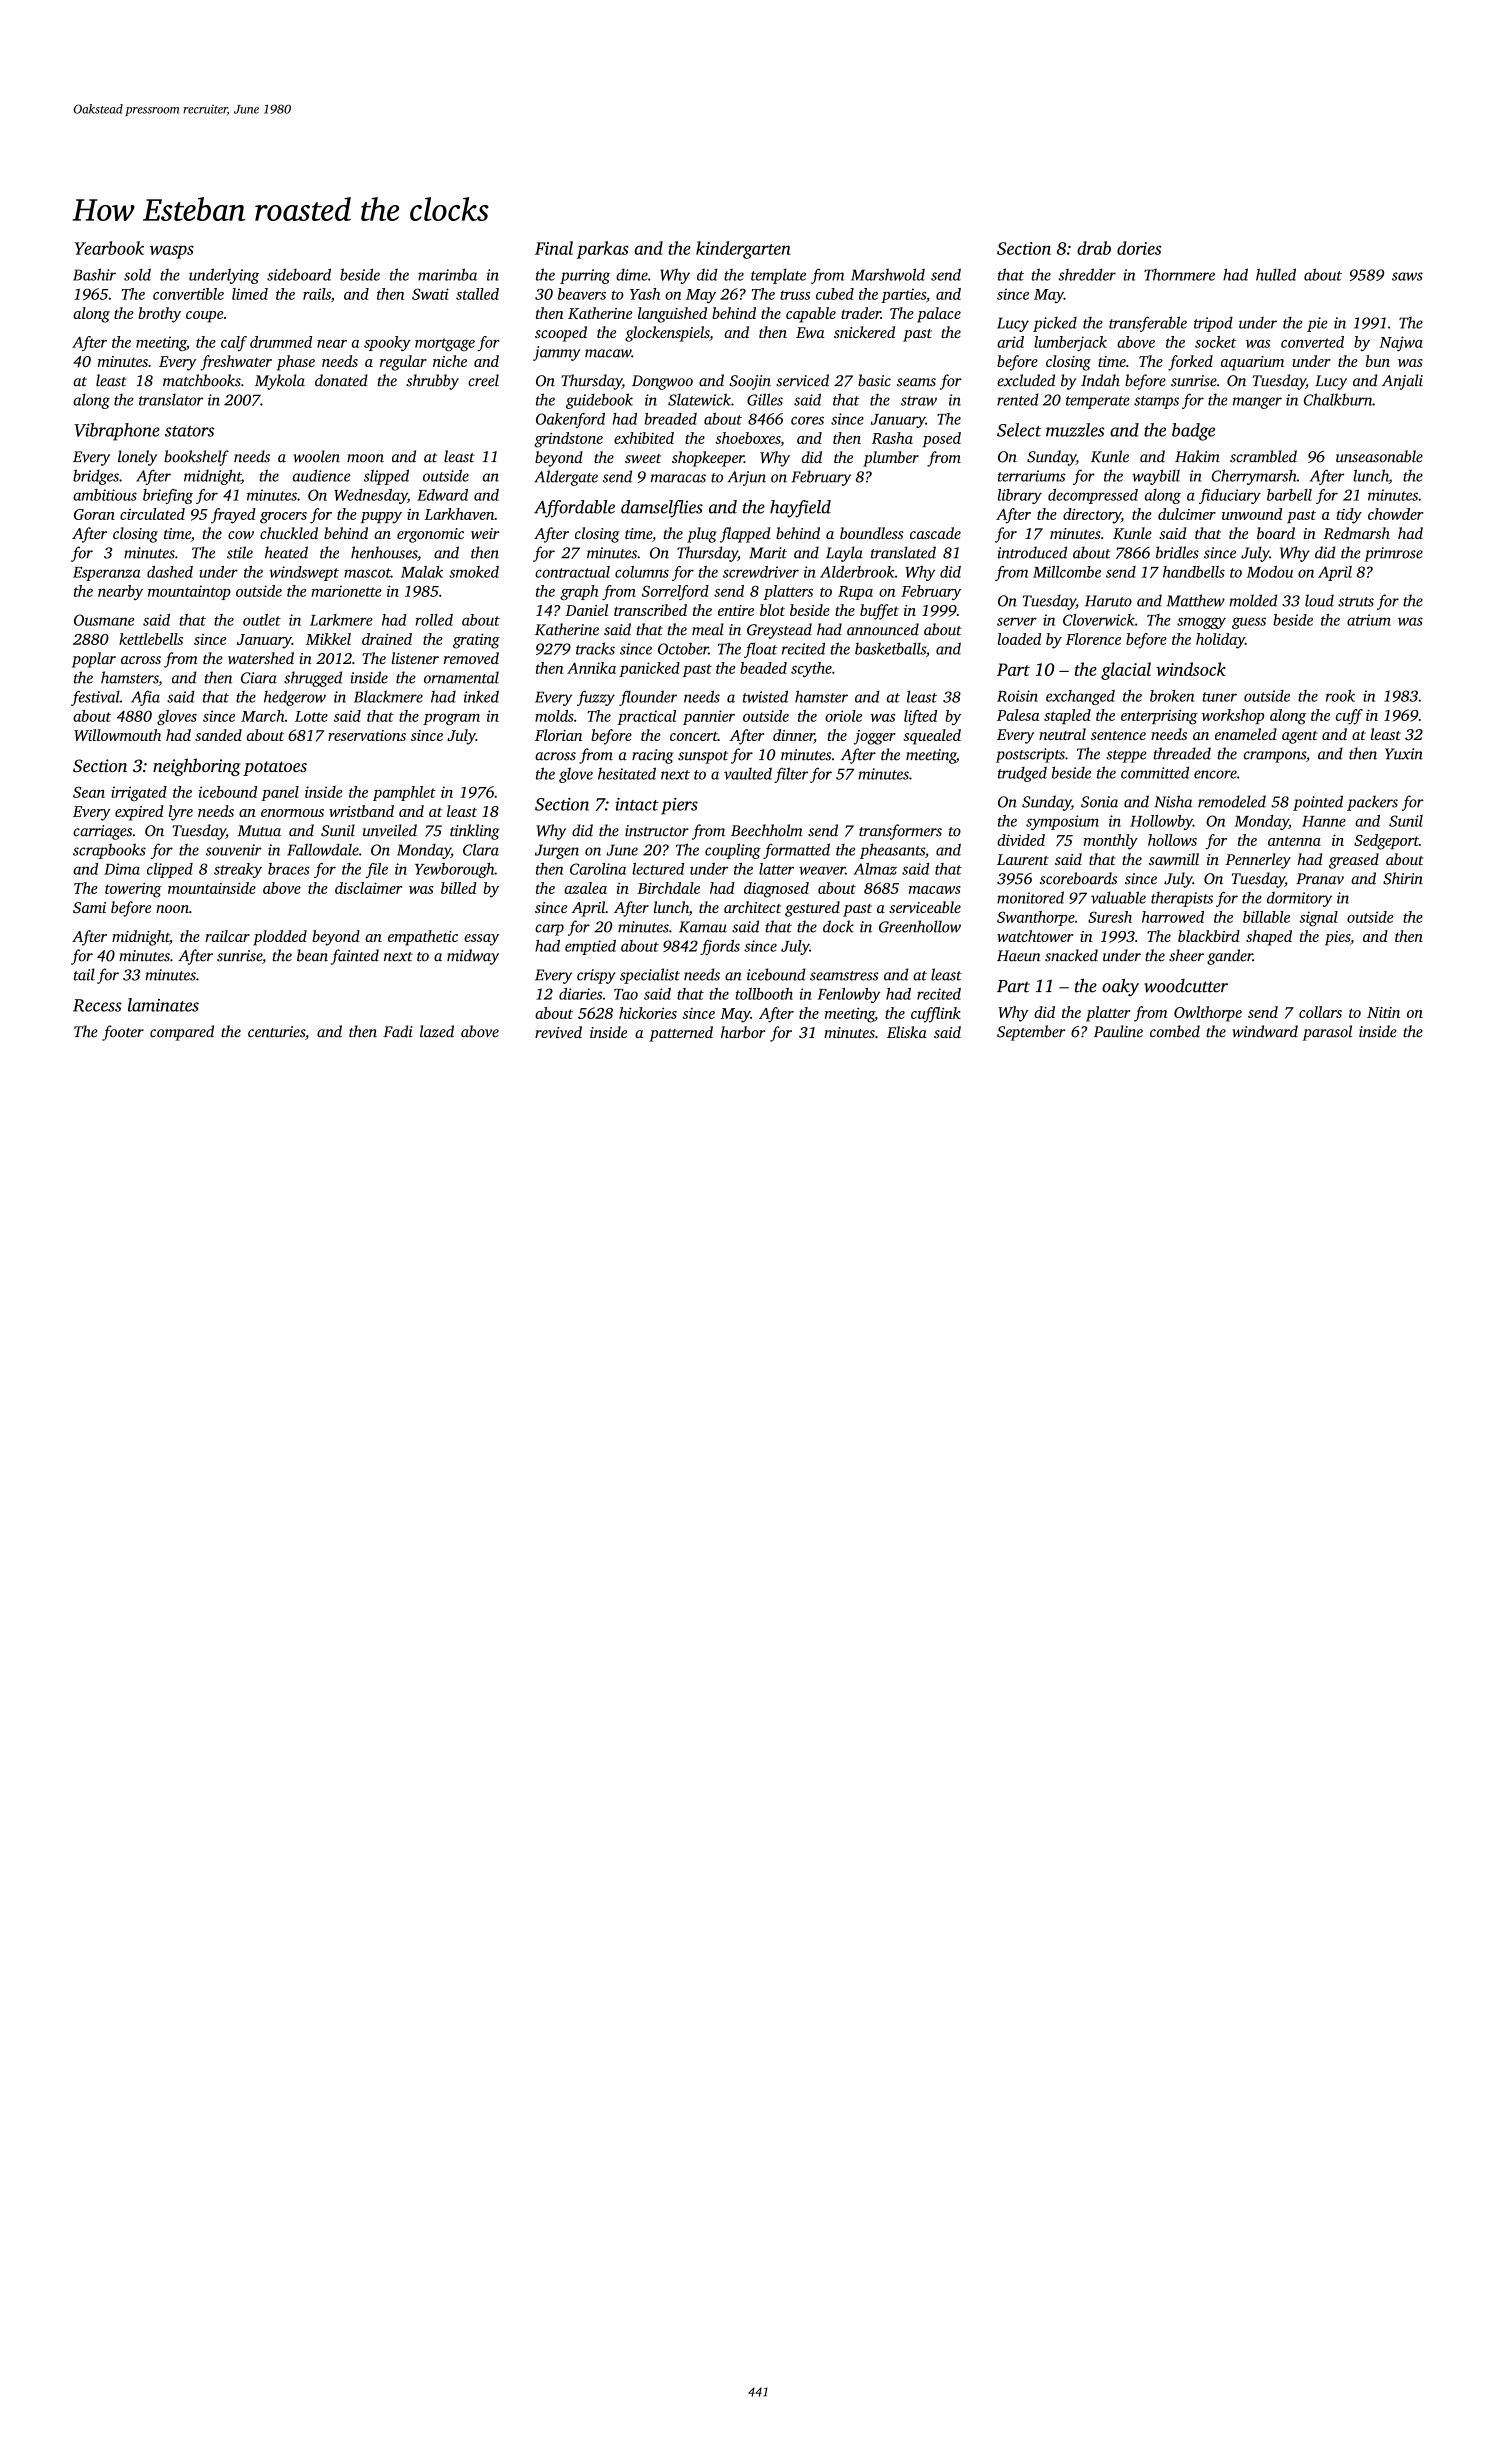  What do you see at coordinates (849, 995) in the document?
I see `Fenlowby` at bounding box center [849, 995].
